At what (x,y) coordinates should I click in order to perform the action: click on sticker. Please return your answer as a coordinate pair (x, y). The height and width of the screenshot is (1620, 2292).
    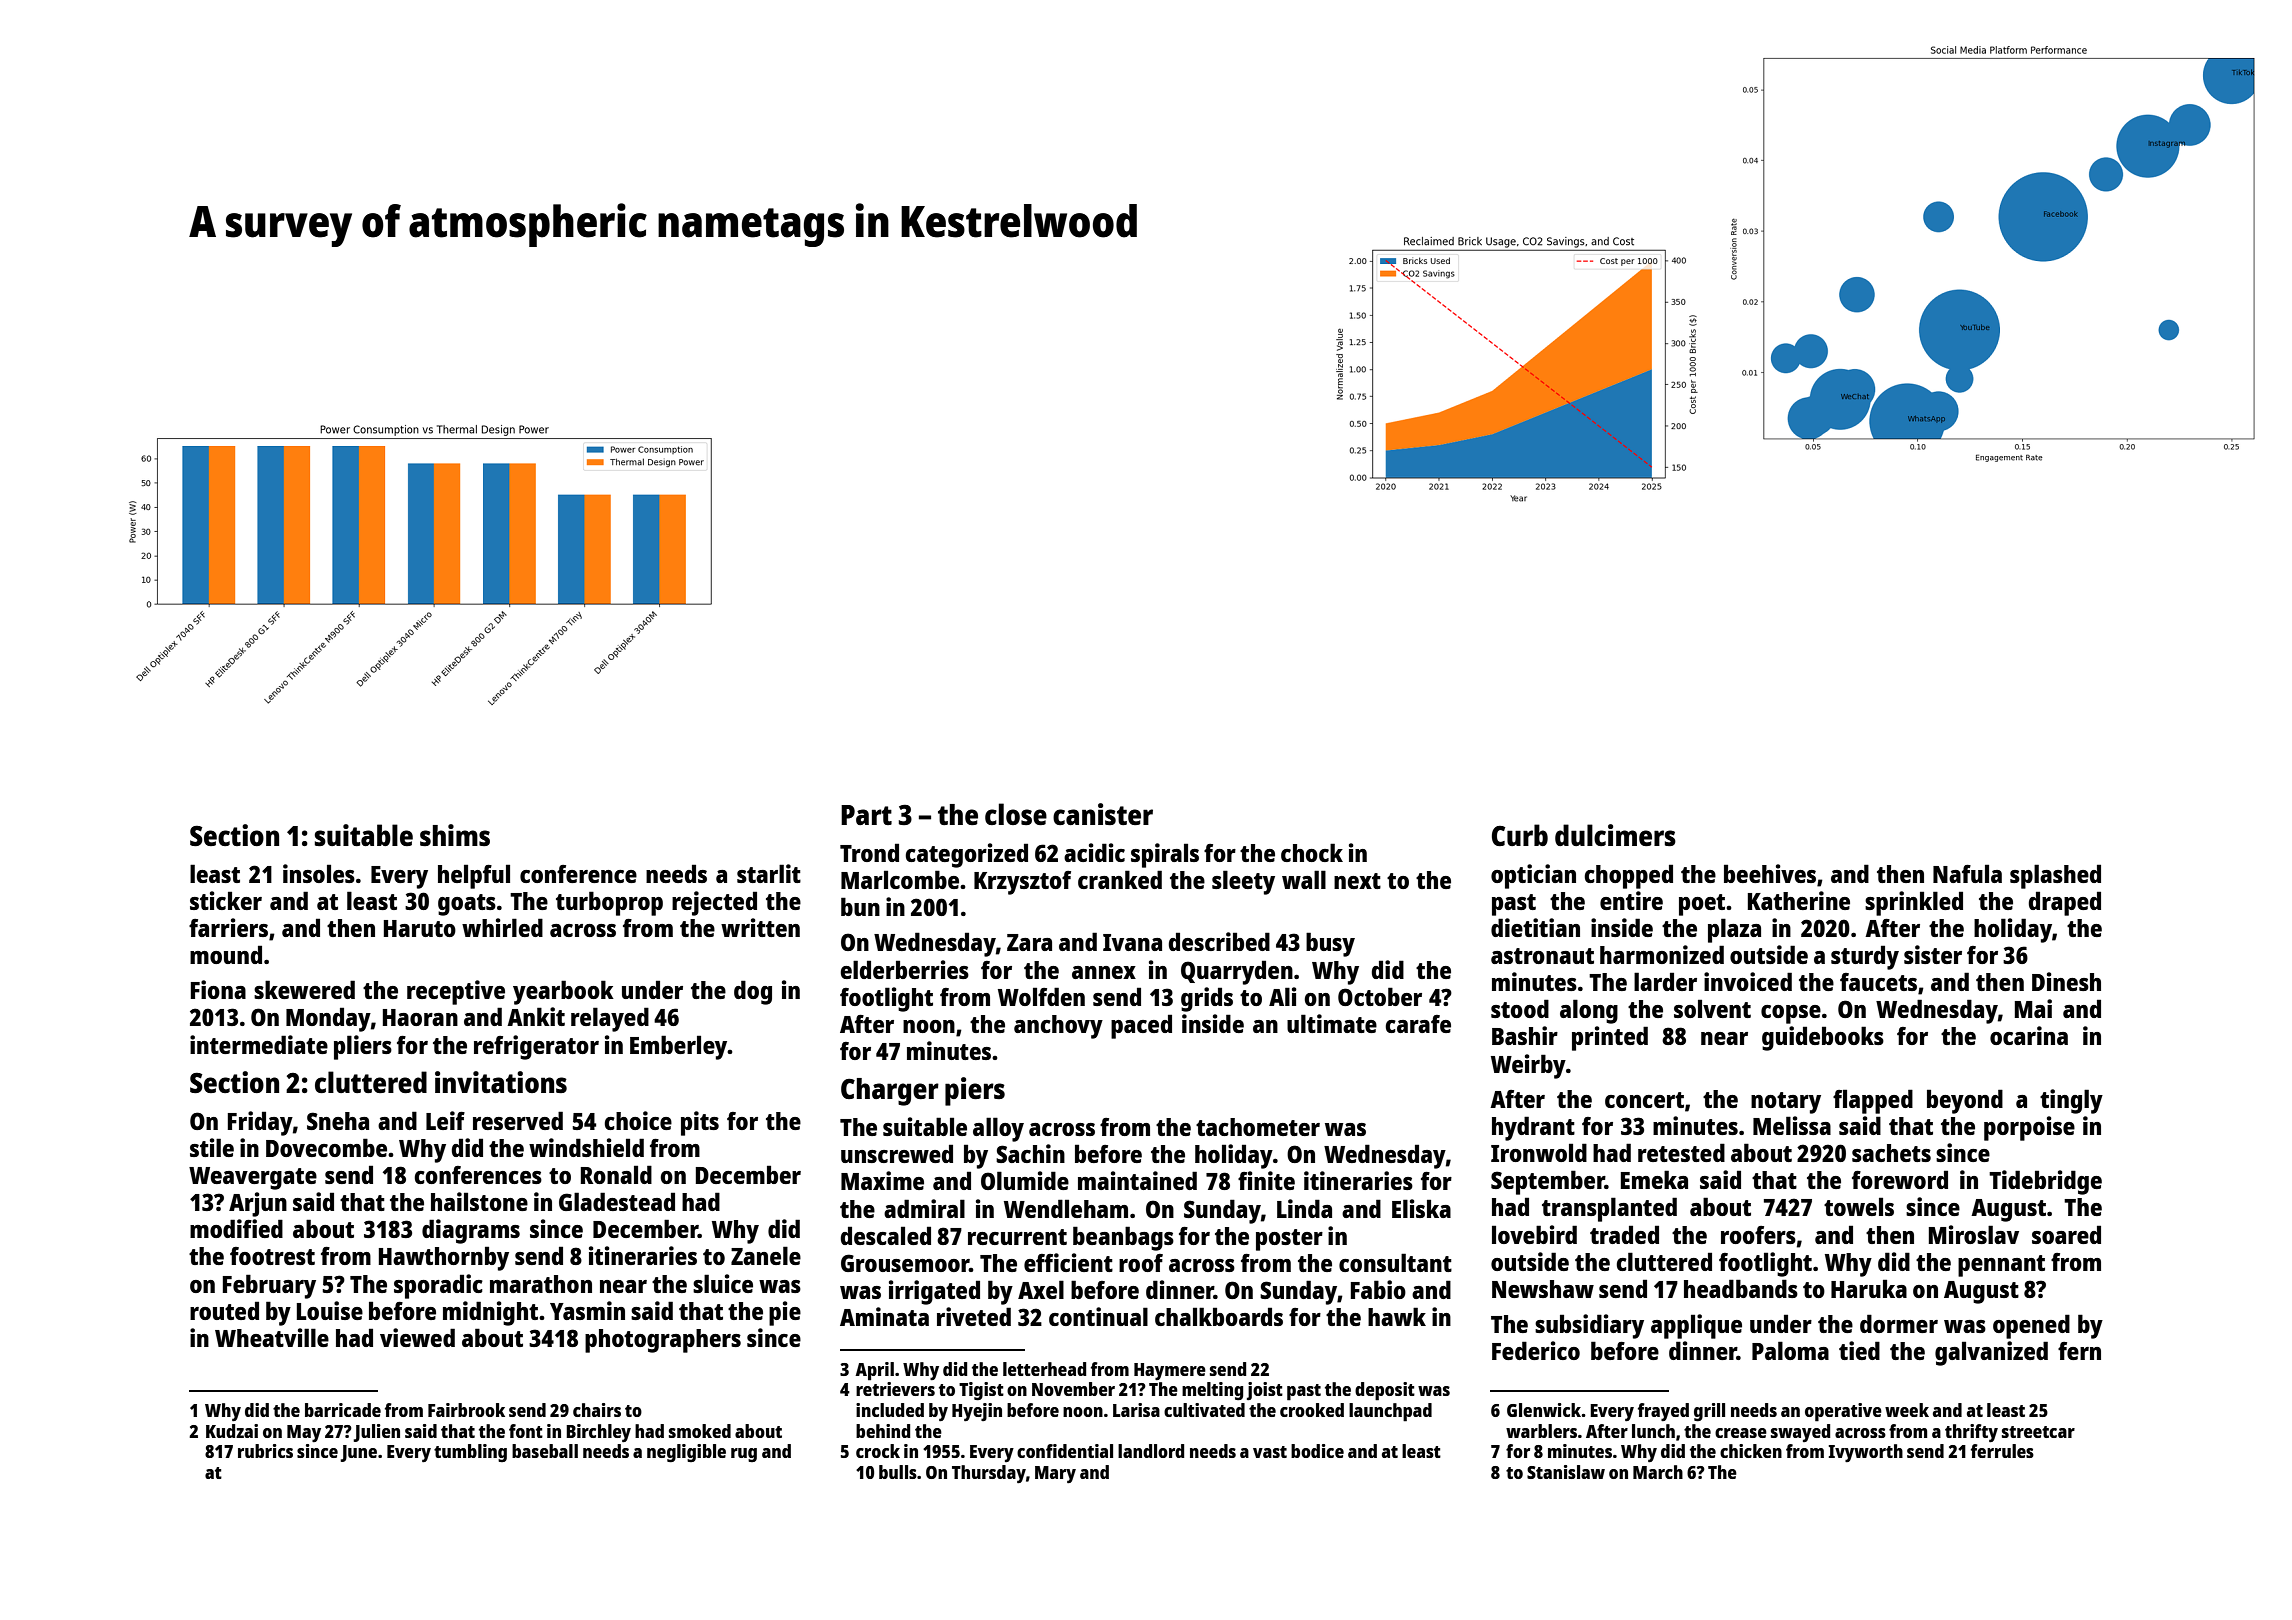
    Looking at the image, I should click on (226, 900).
